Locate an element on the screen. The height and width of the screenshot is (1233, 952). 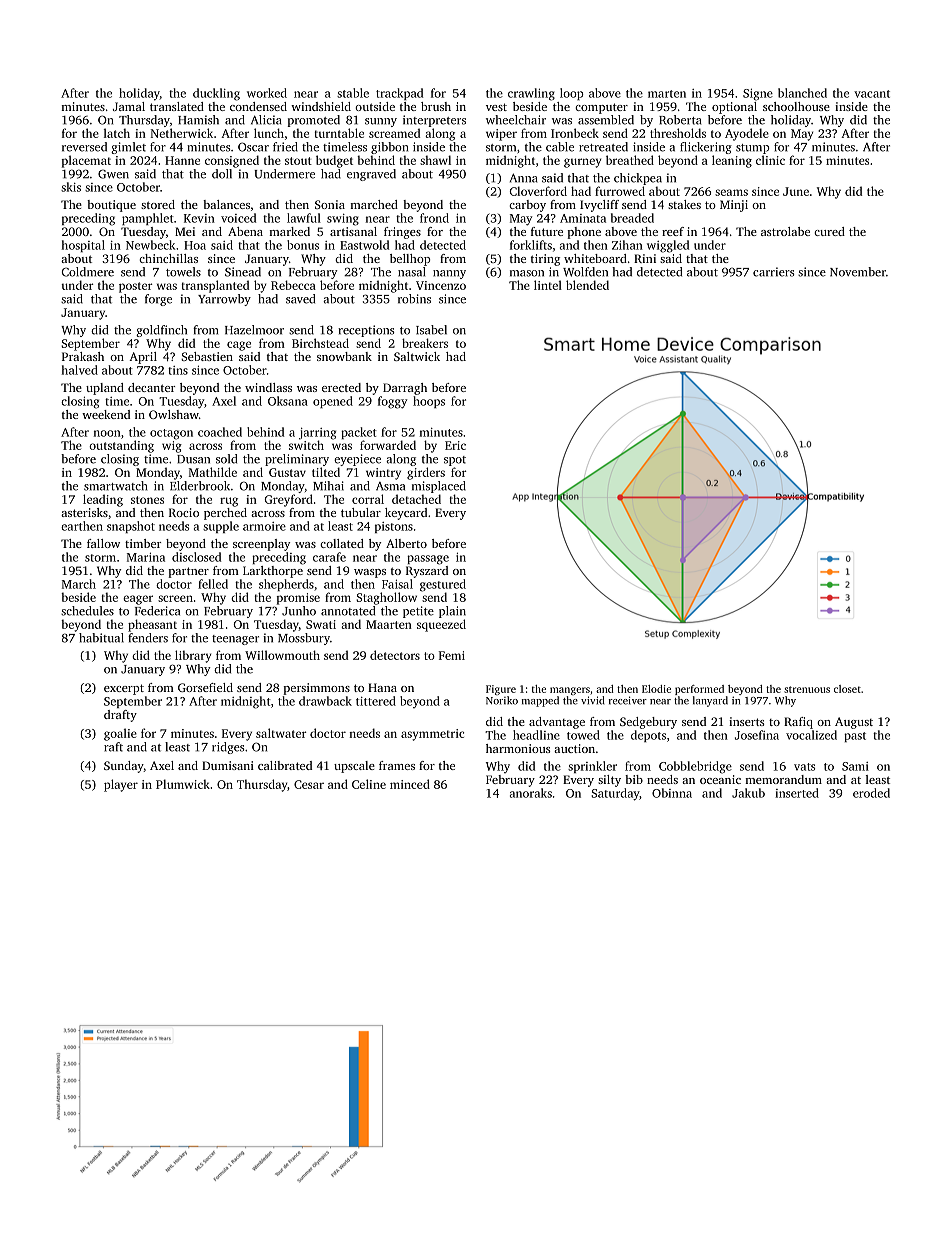
hoops is located at coordinates (429, 402).
